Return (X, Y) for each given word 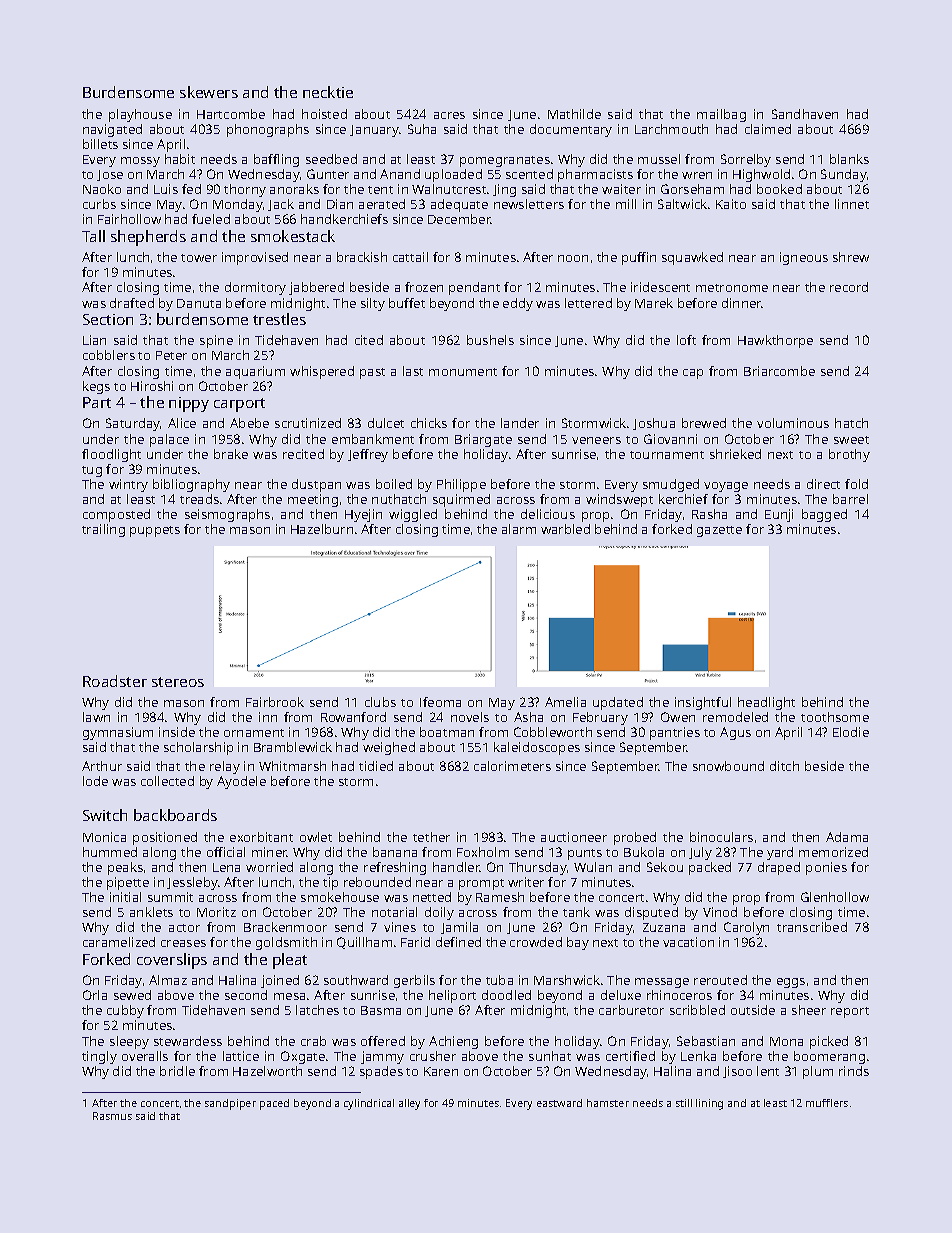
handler (456, 867)
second (246, 995)
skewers (209, 92)
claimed (768, 129)
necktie (328, 92)
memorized (833, 852)
